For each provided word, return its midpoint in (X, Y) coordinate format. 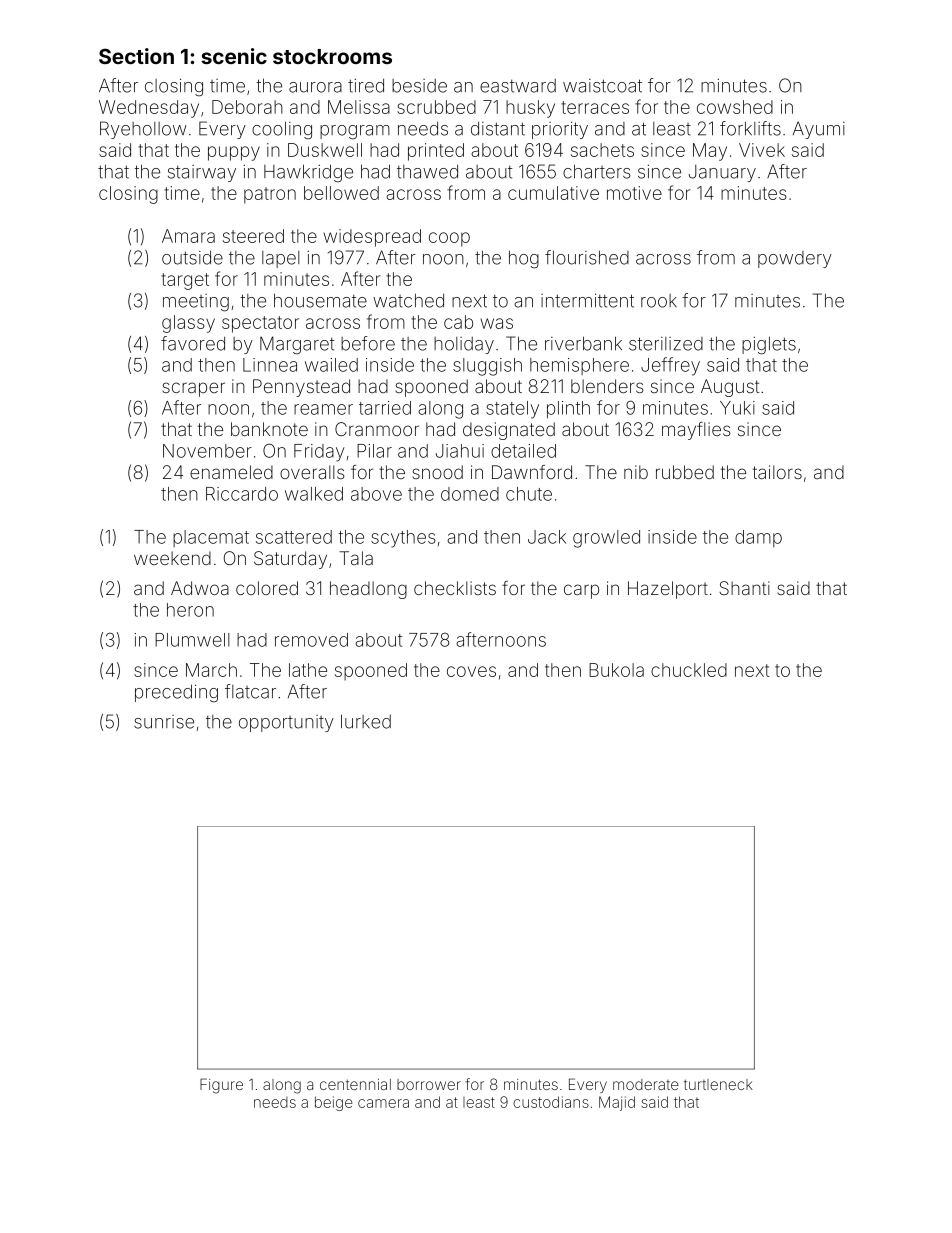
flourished (587, 257)
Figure (221, 1086)
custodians (551, 1102)
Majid (617, 1103)
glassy (188, 324)
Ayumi (819, 130)
